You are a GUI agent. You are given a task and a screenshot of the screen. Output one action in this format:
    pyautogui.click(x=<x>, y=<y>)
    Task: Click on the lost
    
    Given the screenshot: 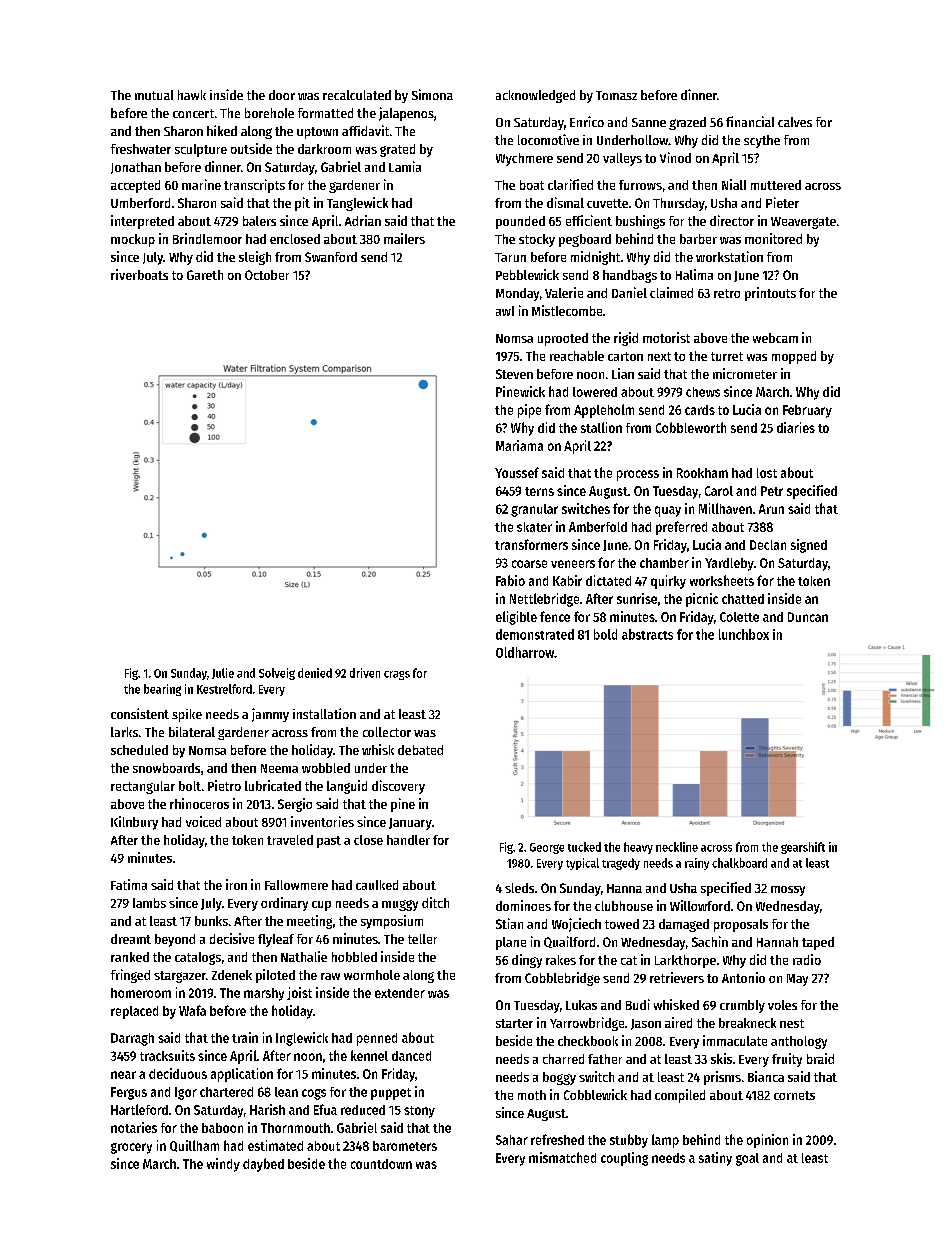 What is the action you would take?
    pyautogui.click(x=767, y=473)
